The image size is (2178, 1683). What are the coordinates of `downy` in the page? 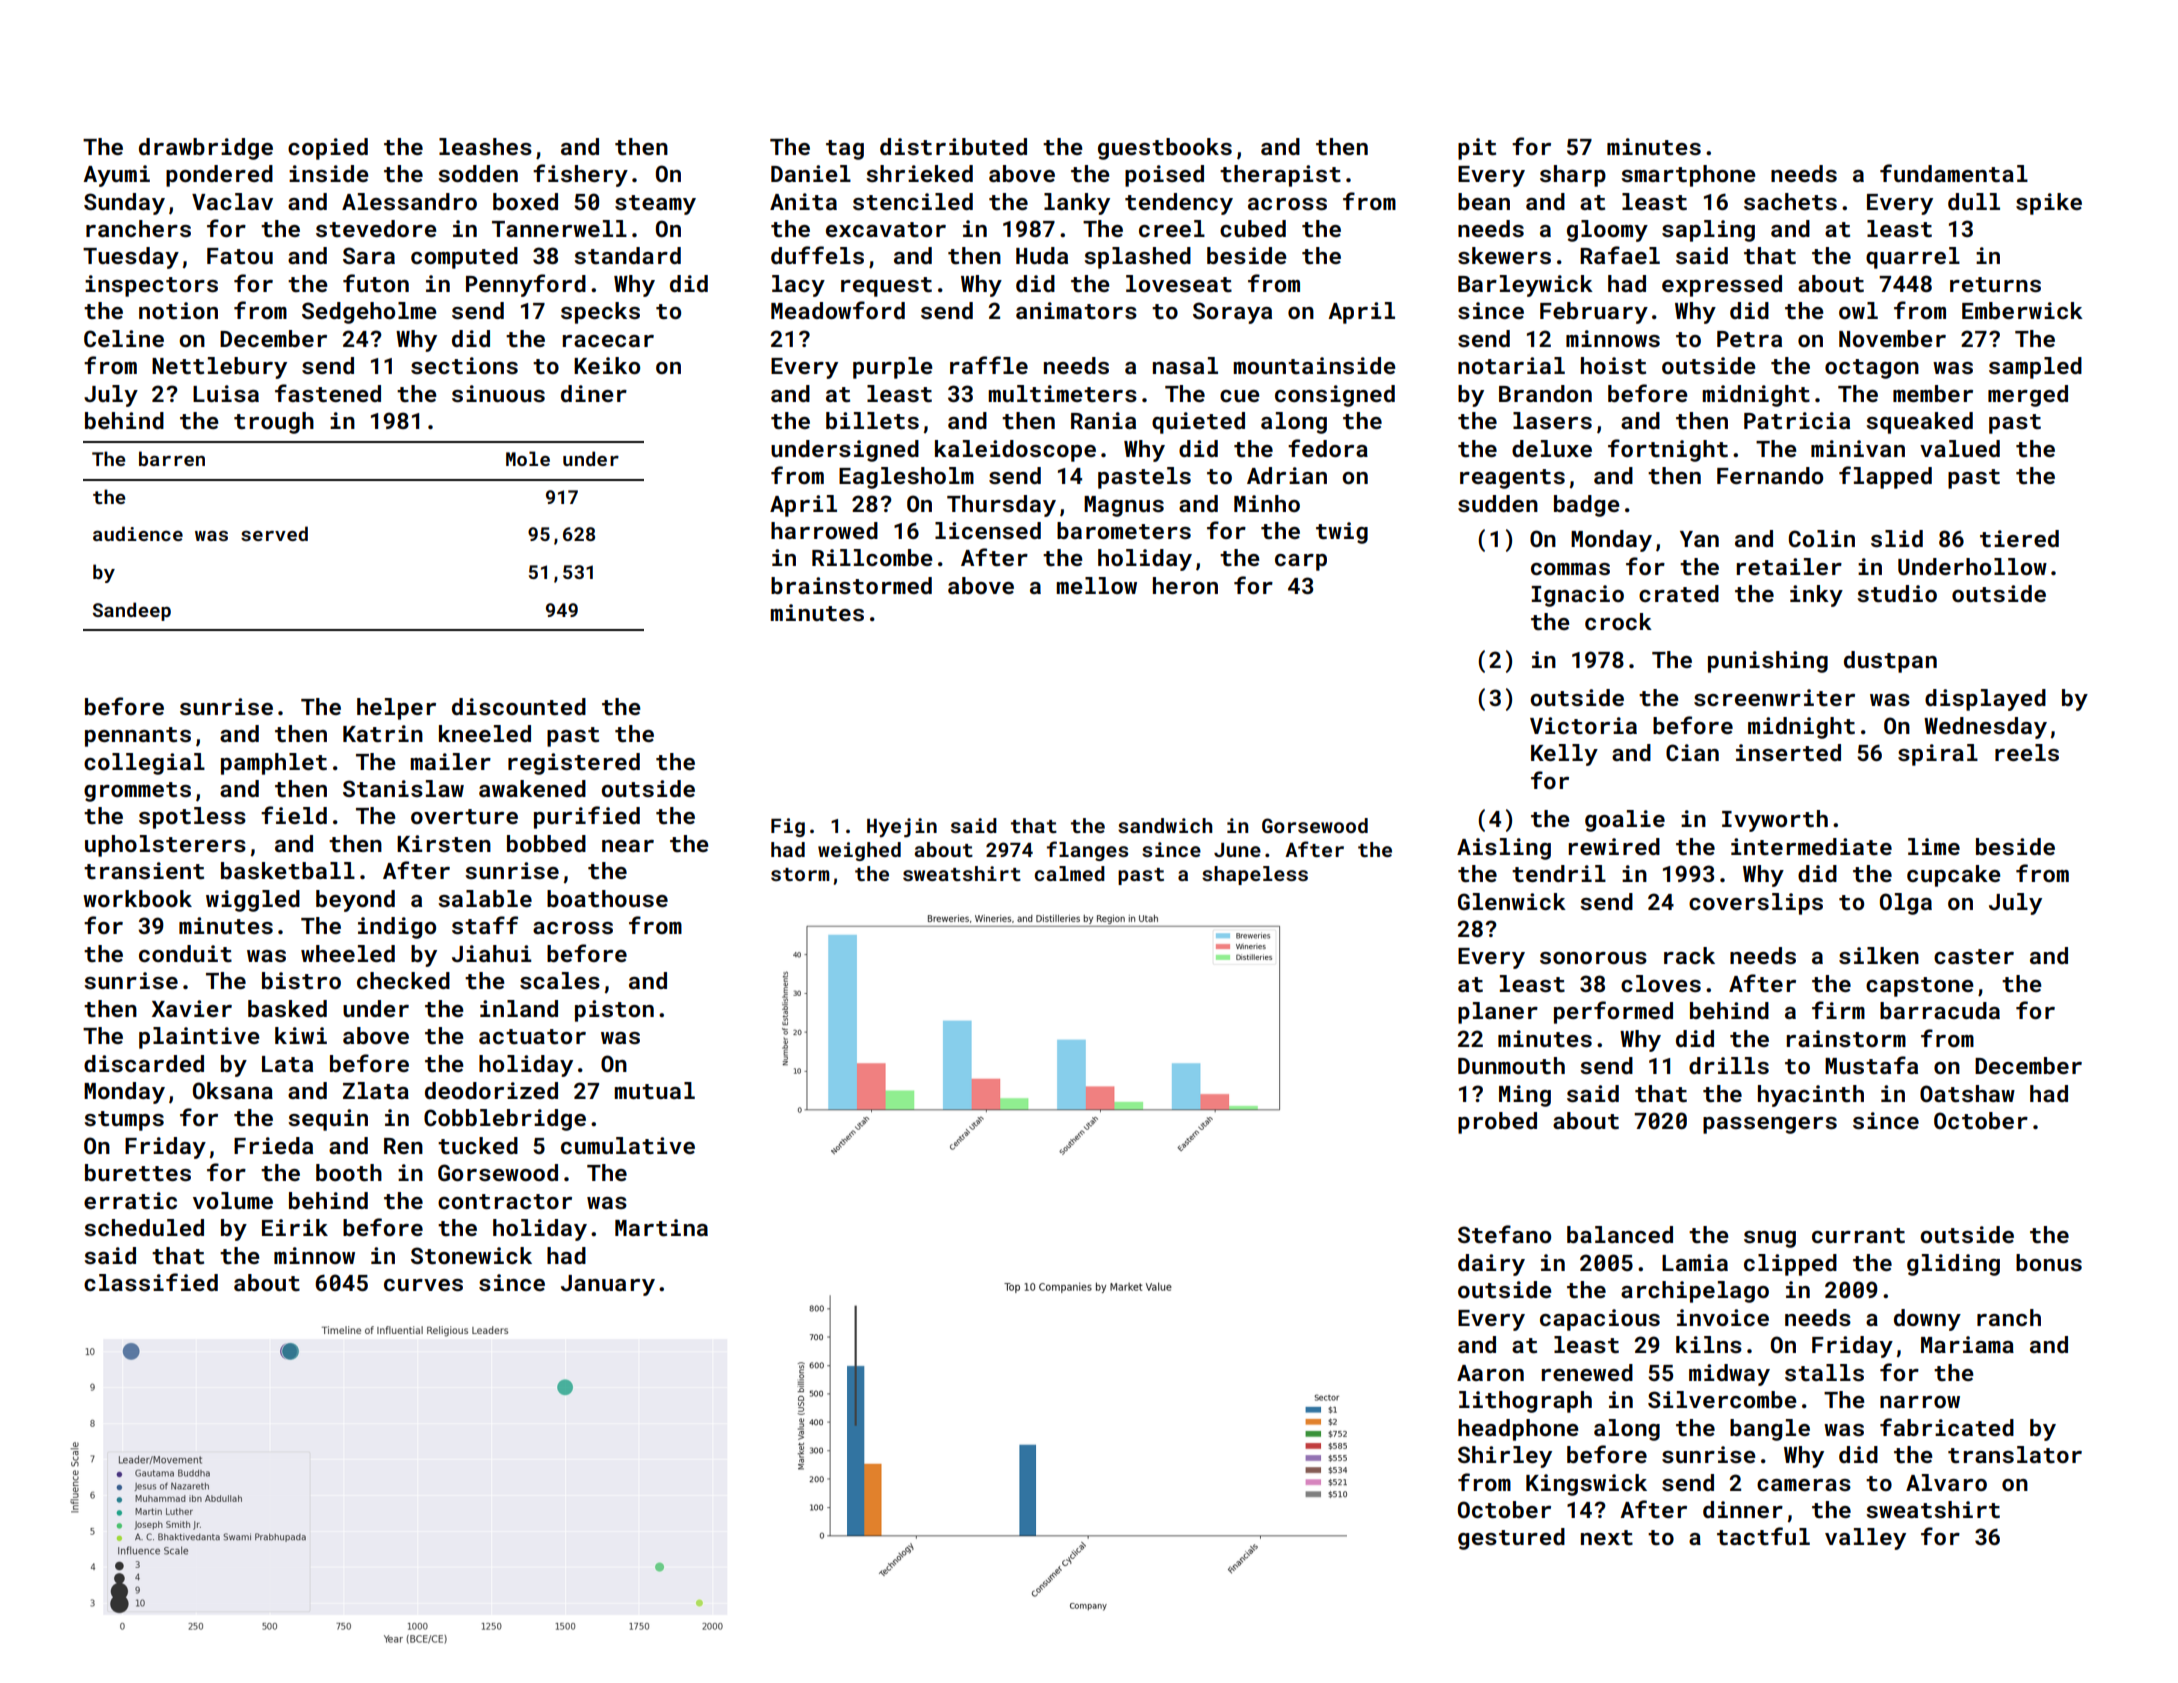 It's located at (1927, 1320).
